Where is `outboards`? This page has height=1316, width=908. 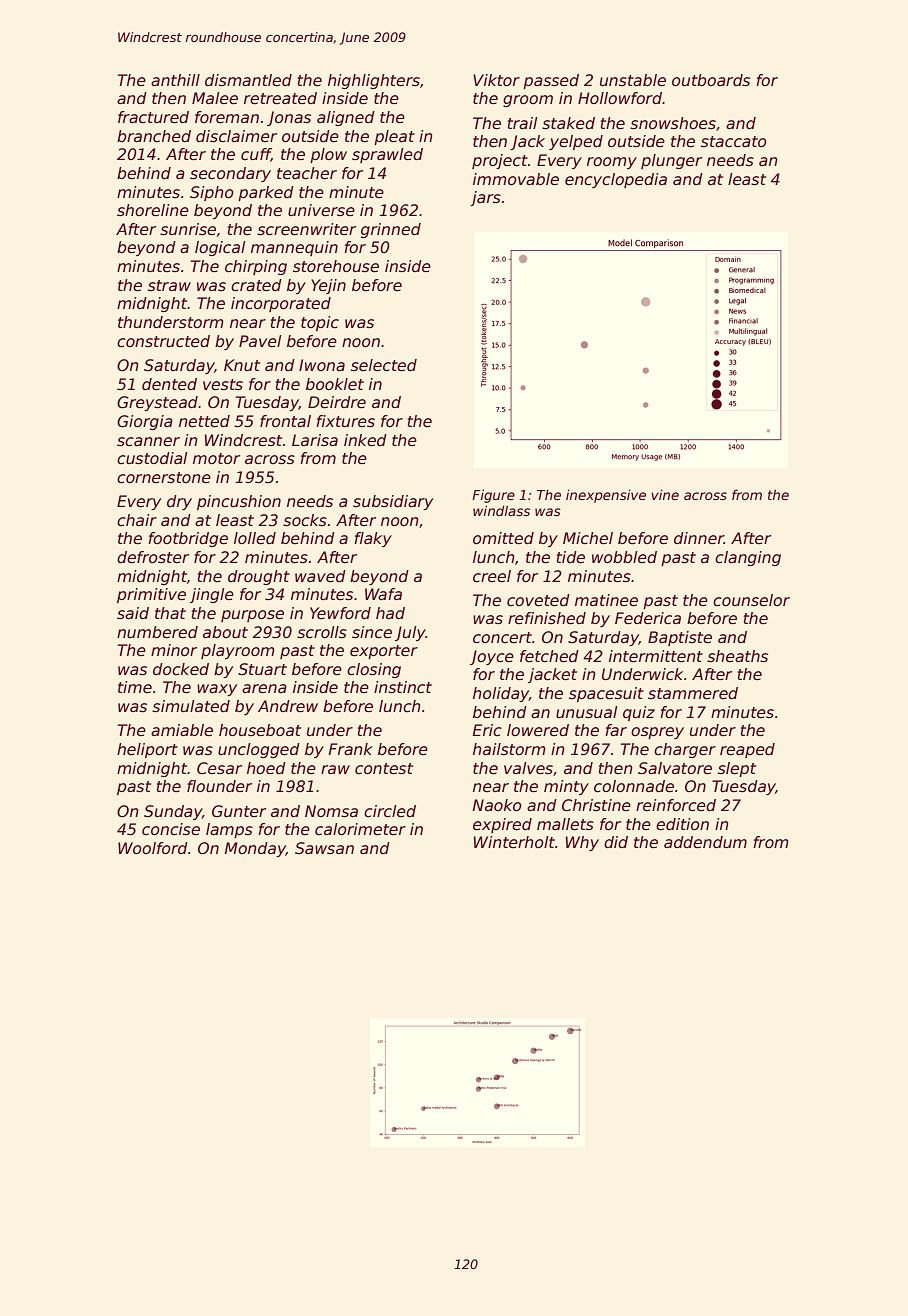 outboards is located at coordinates (711, 80).
